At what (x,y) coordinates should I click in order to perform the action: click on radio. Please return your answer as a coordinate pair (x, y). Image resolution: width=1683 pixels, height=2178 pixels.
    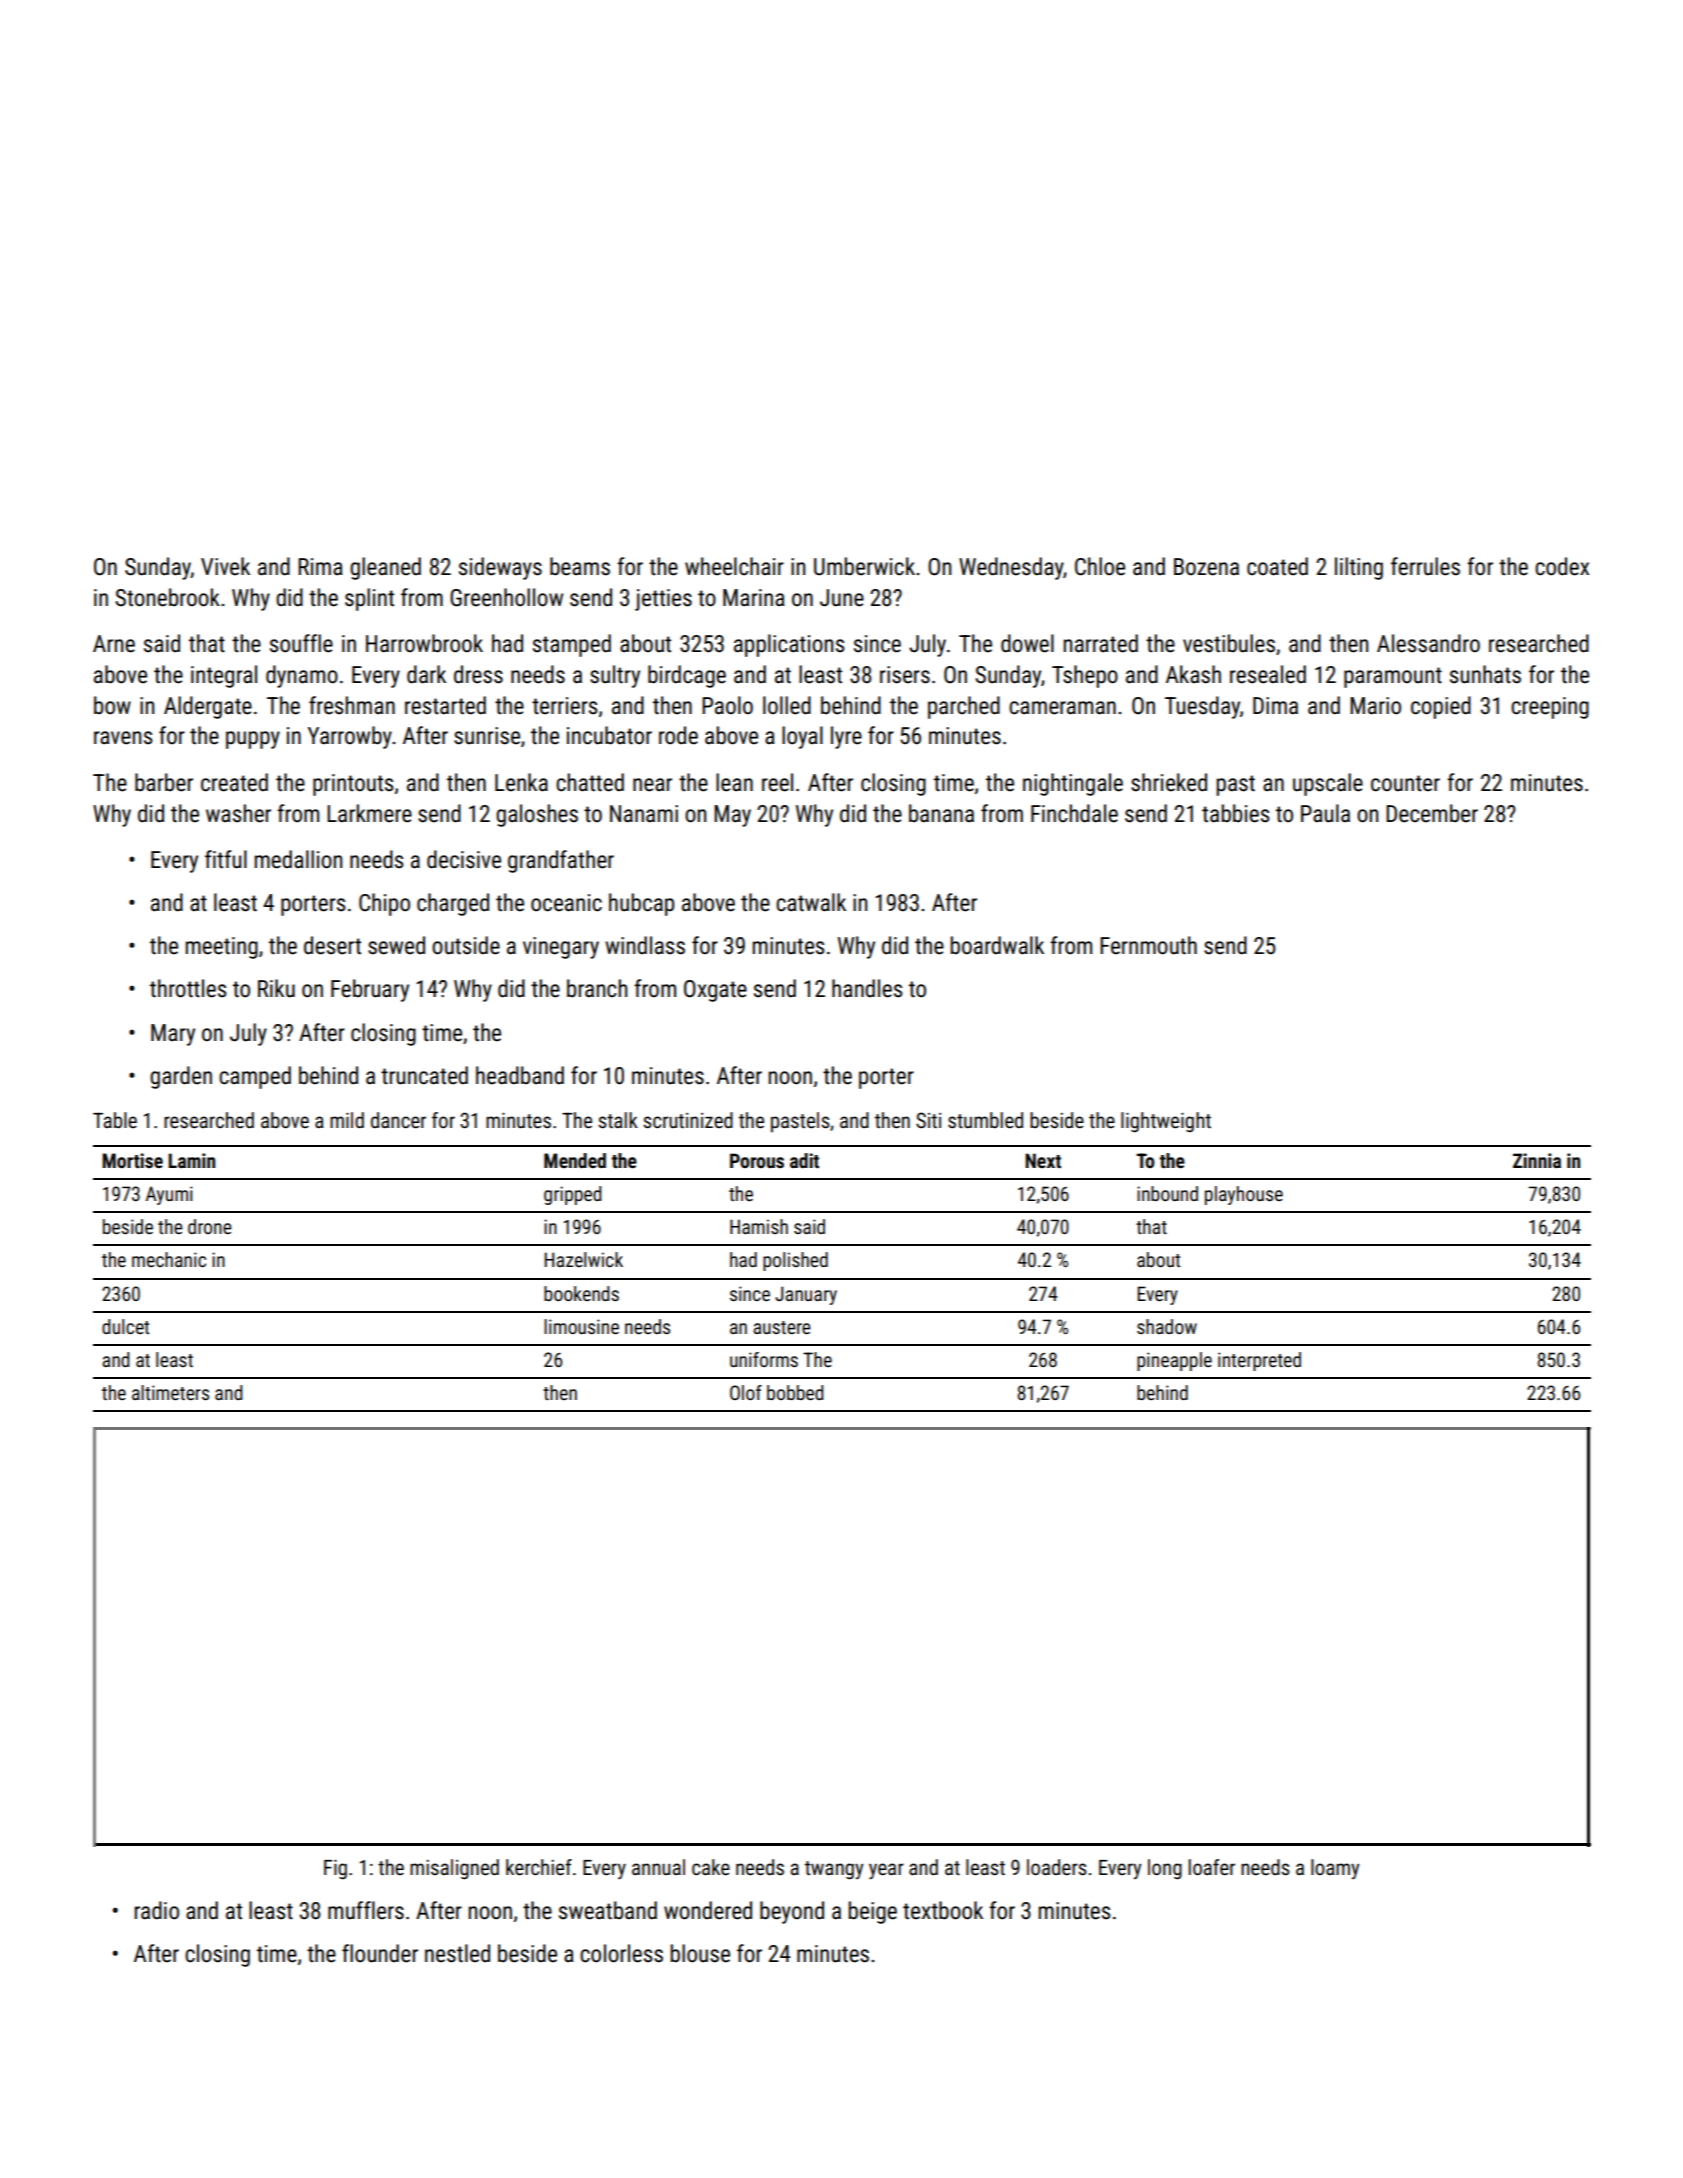
    Looking at the image, I should click on (157, 1910).
